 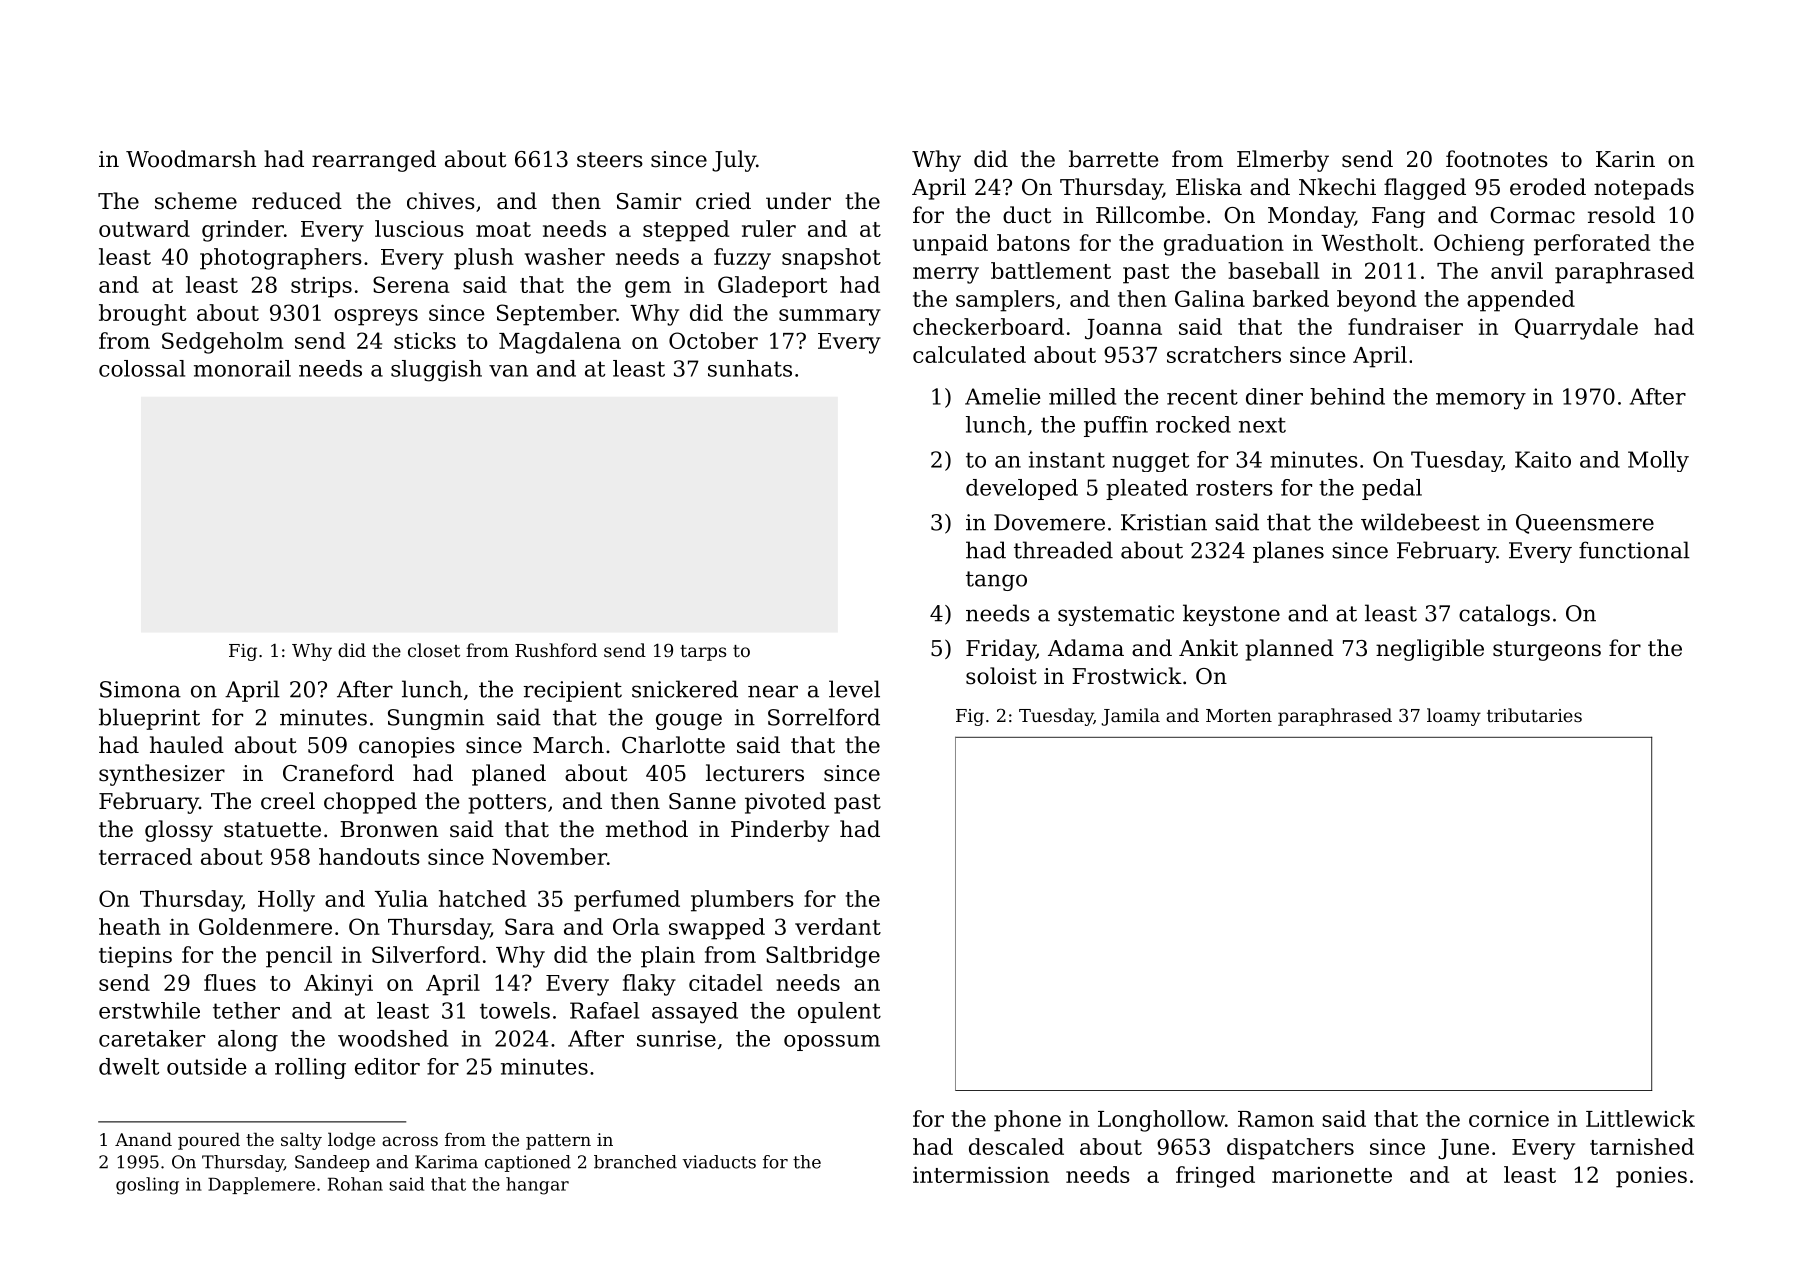 I want to click on plumbers, so click(x=742, y=901).
